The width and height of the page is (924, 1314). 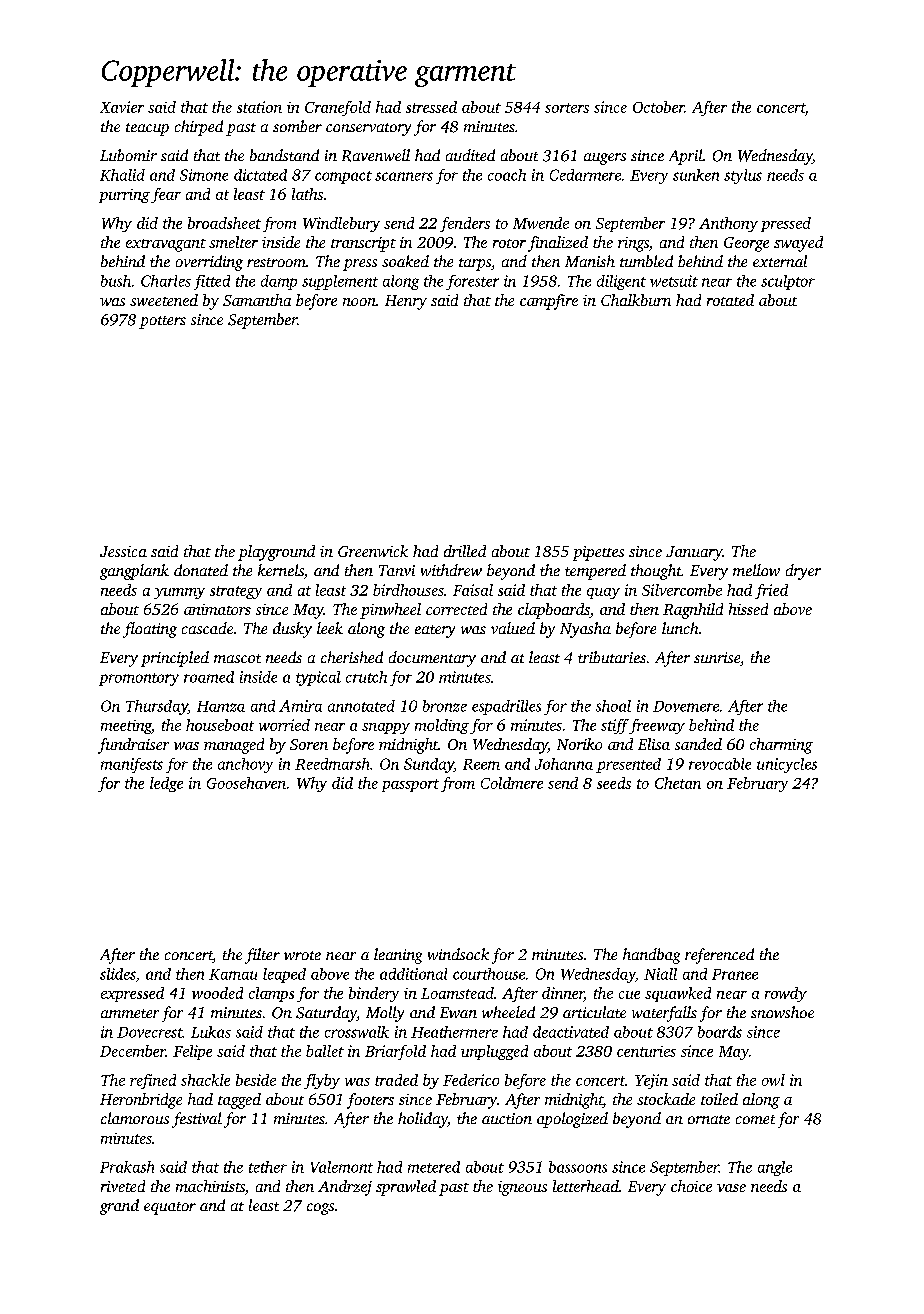 I want to click on ammeter, so click(x=130, y=1013).
